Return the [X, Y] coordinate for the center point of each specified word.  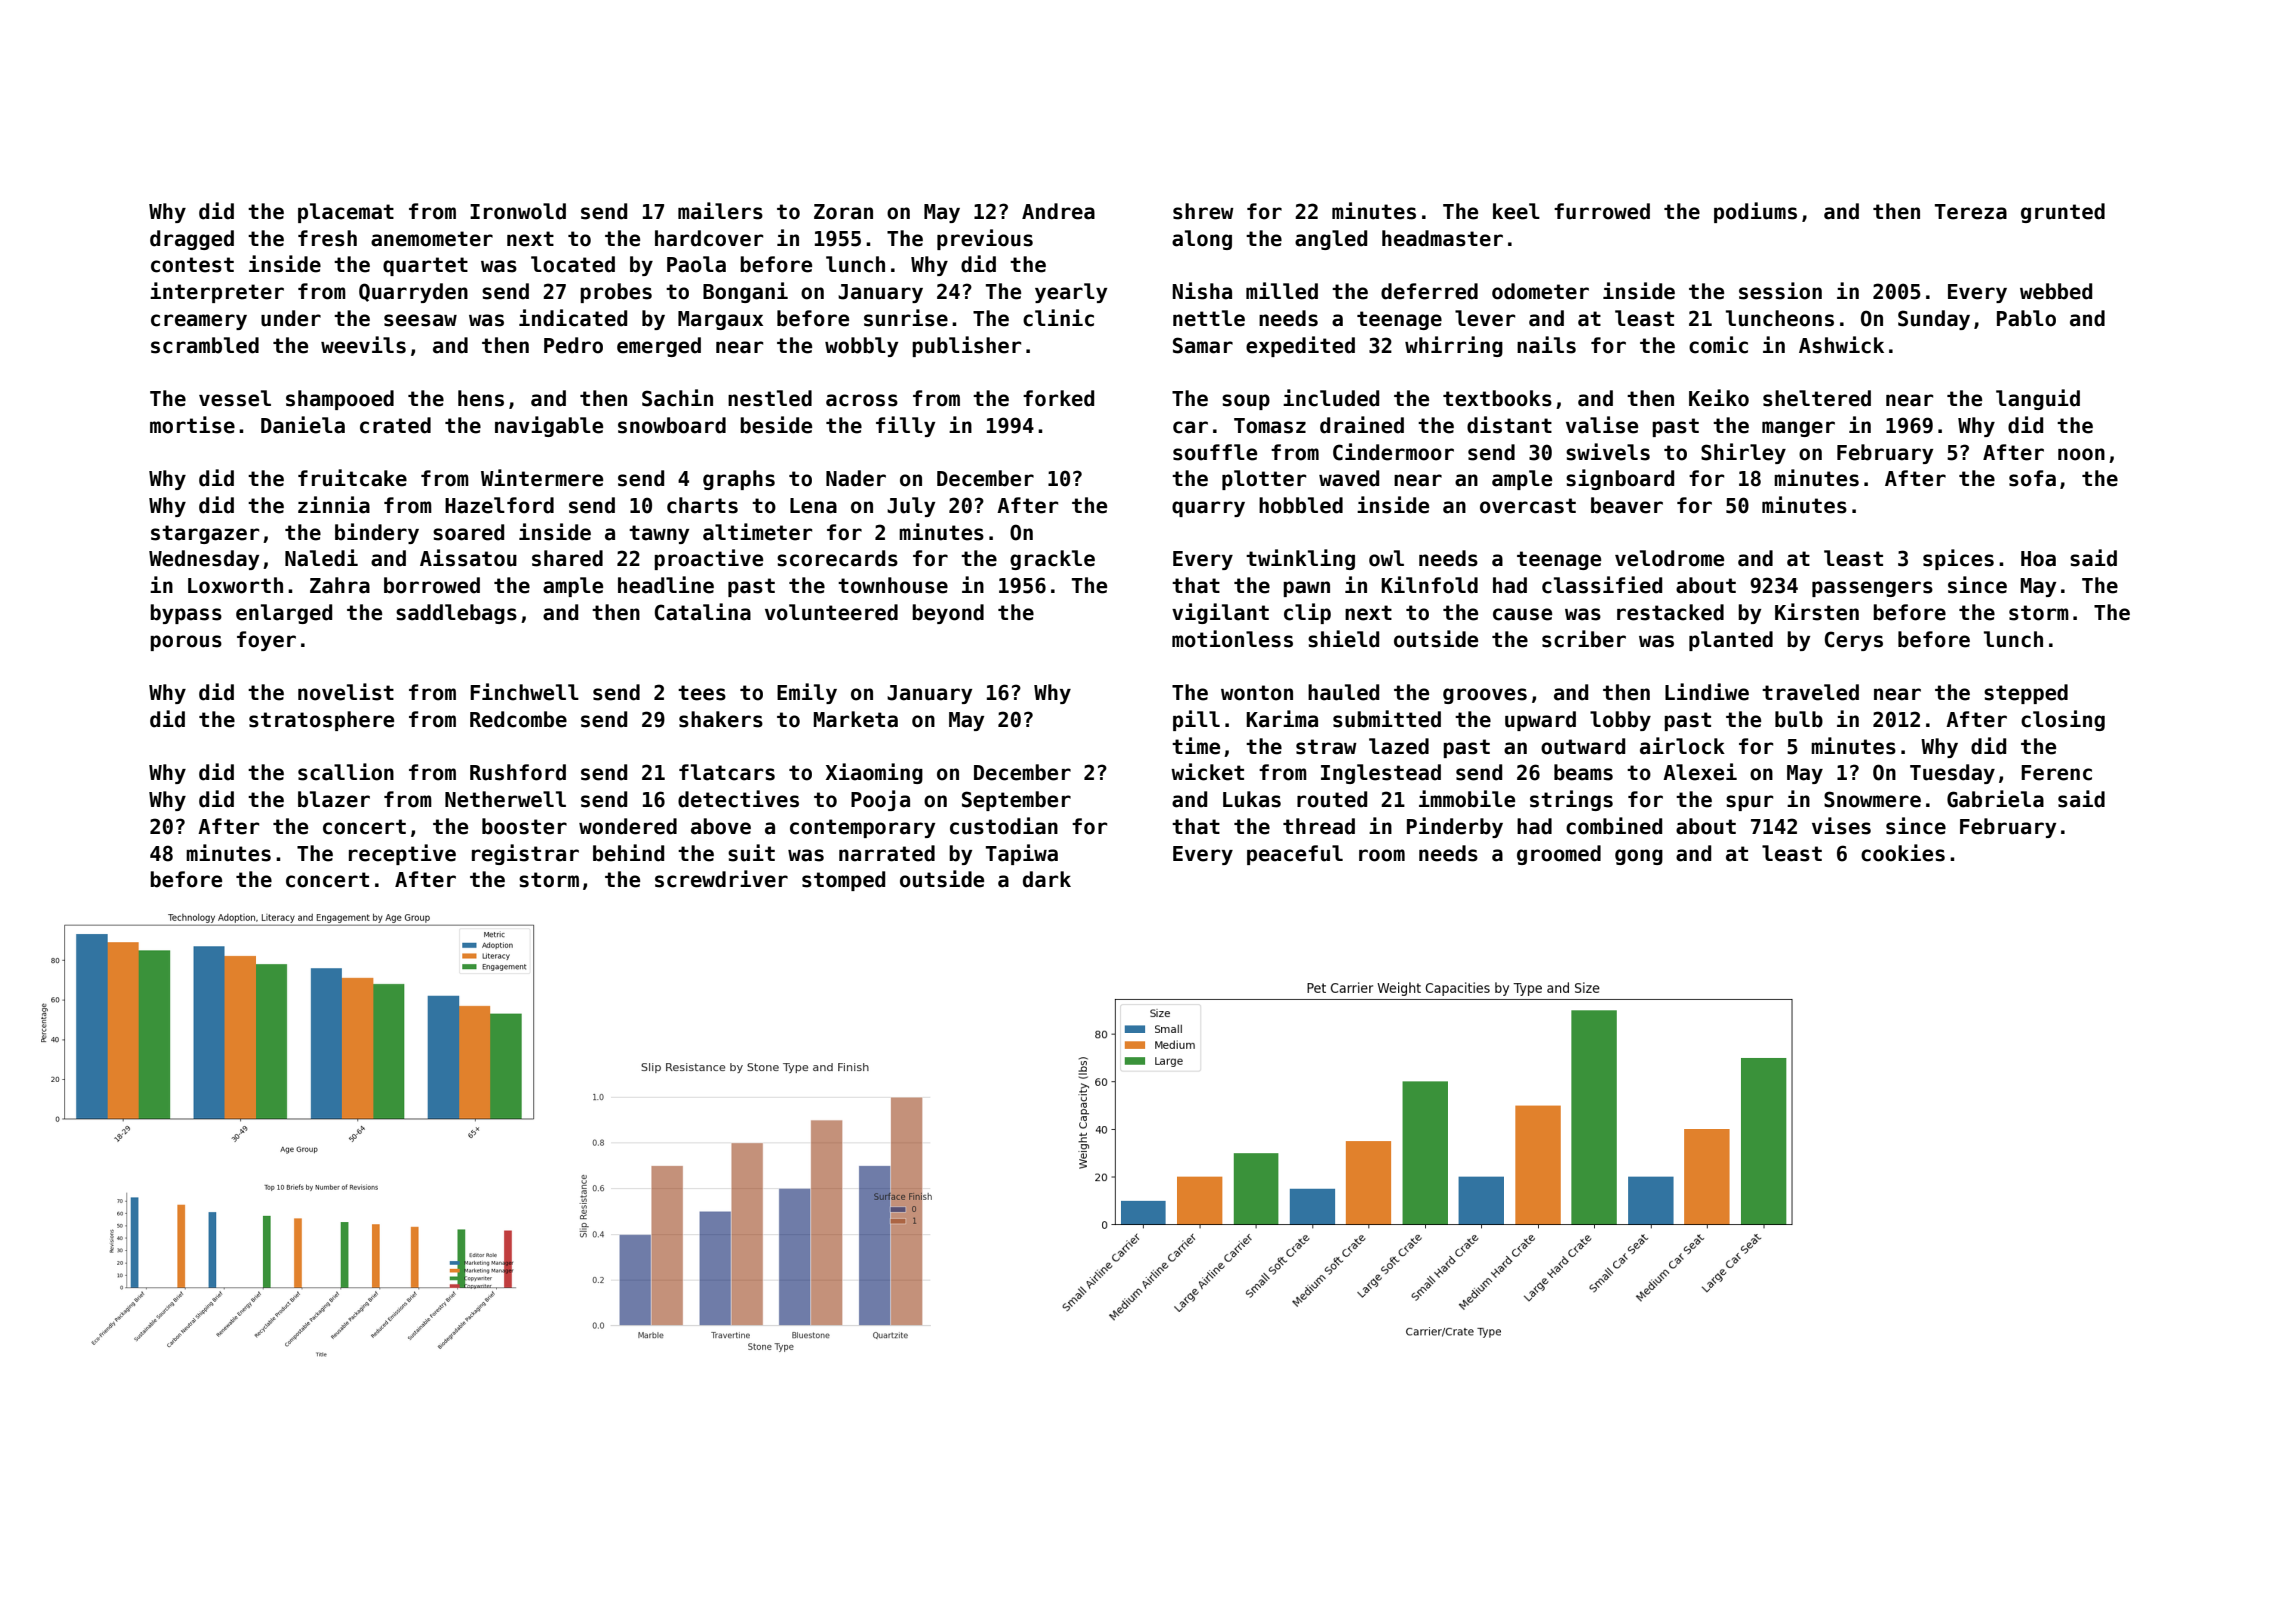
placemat [346, 213]
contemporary [862, 828]
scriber [1584, 639]
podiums [1755, 212]
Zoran [843, 212]
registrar [525, 854]
